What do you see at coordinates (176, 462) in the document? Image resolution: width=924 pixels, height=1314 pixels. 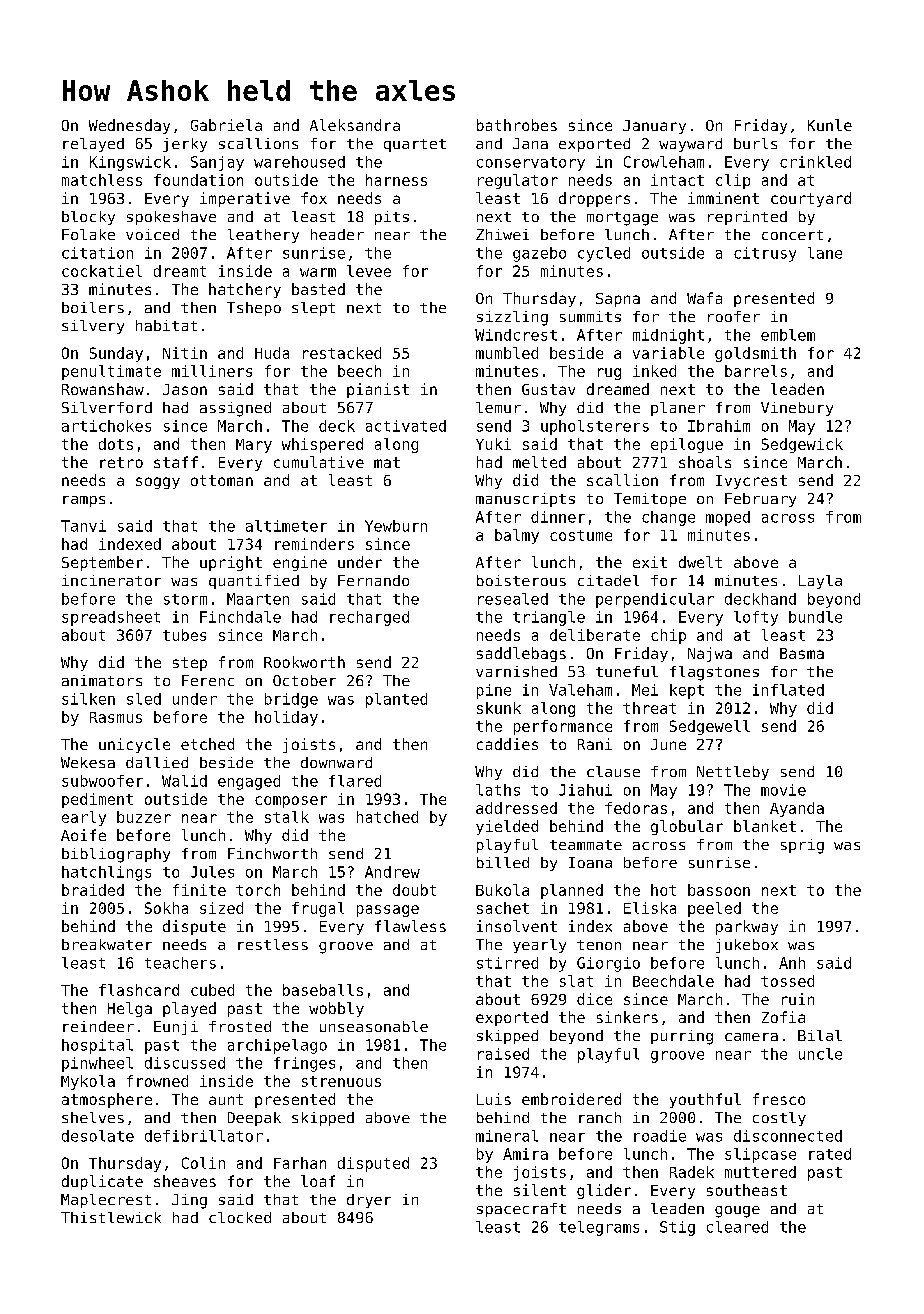 I see `staff` at bounding box center [176, 462].
